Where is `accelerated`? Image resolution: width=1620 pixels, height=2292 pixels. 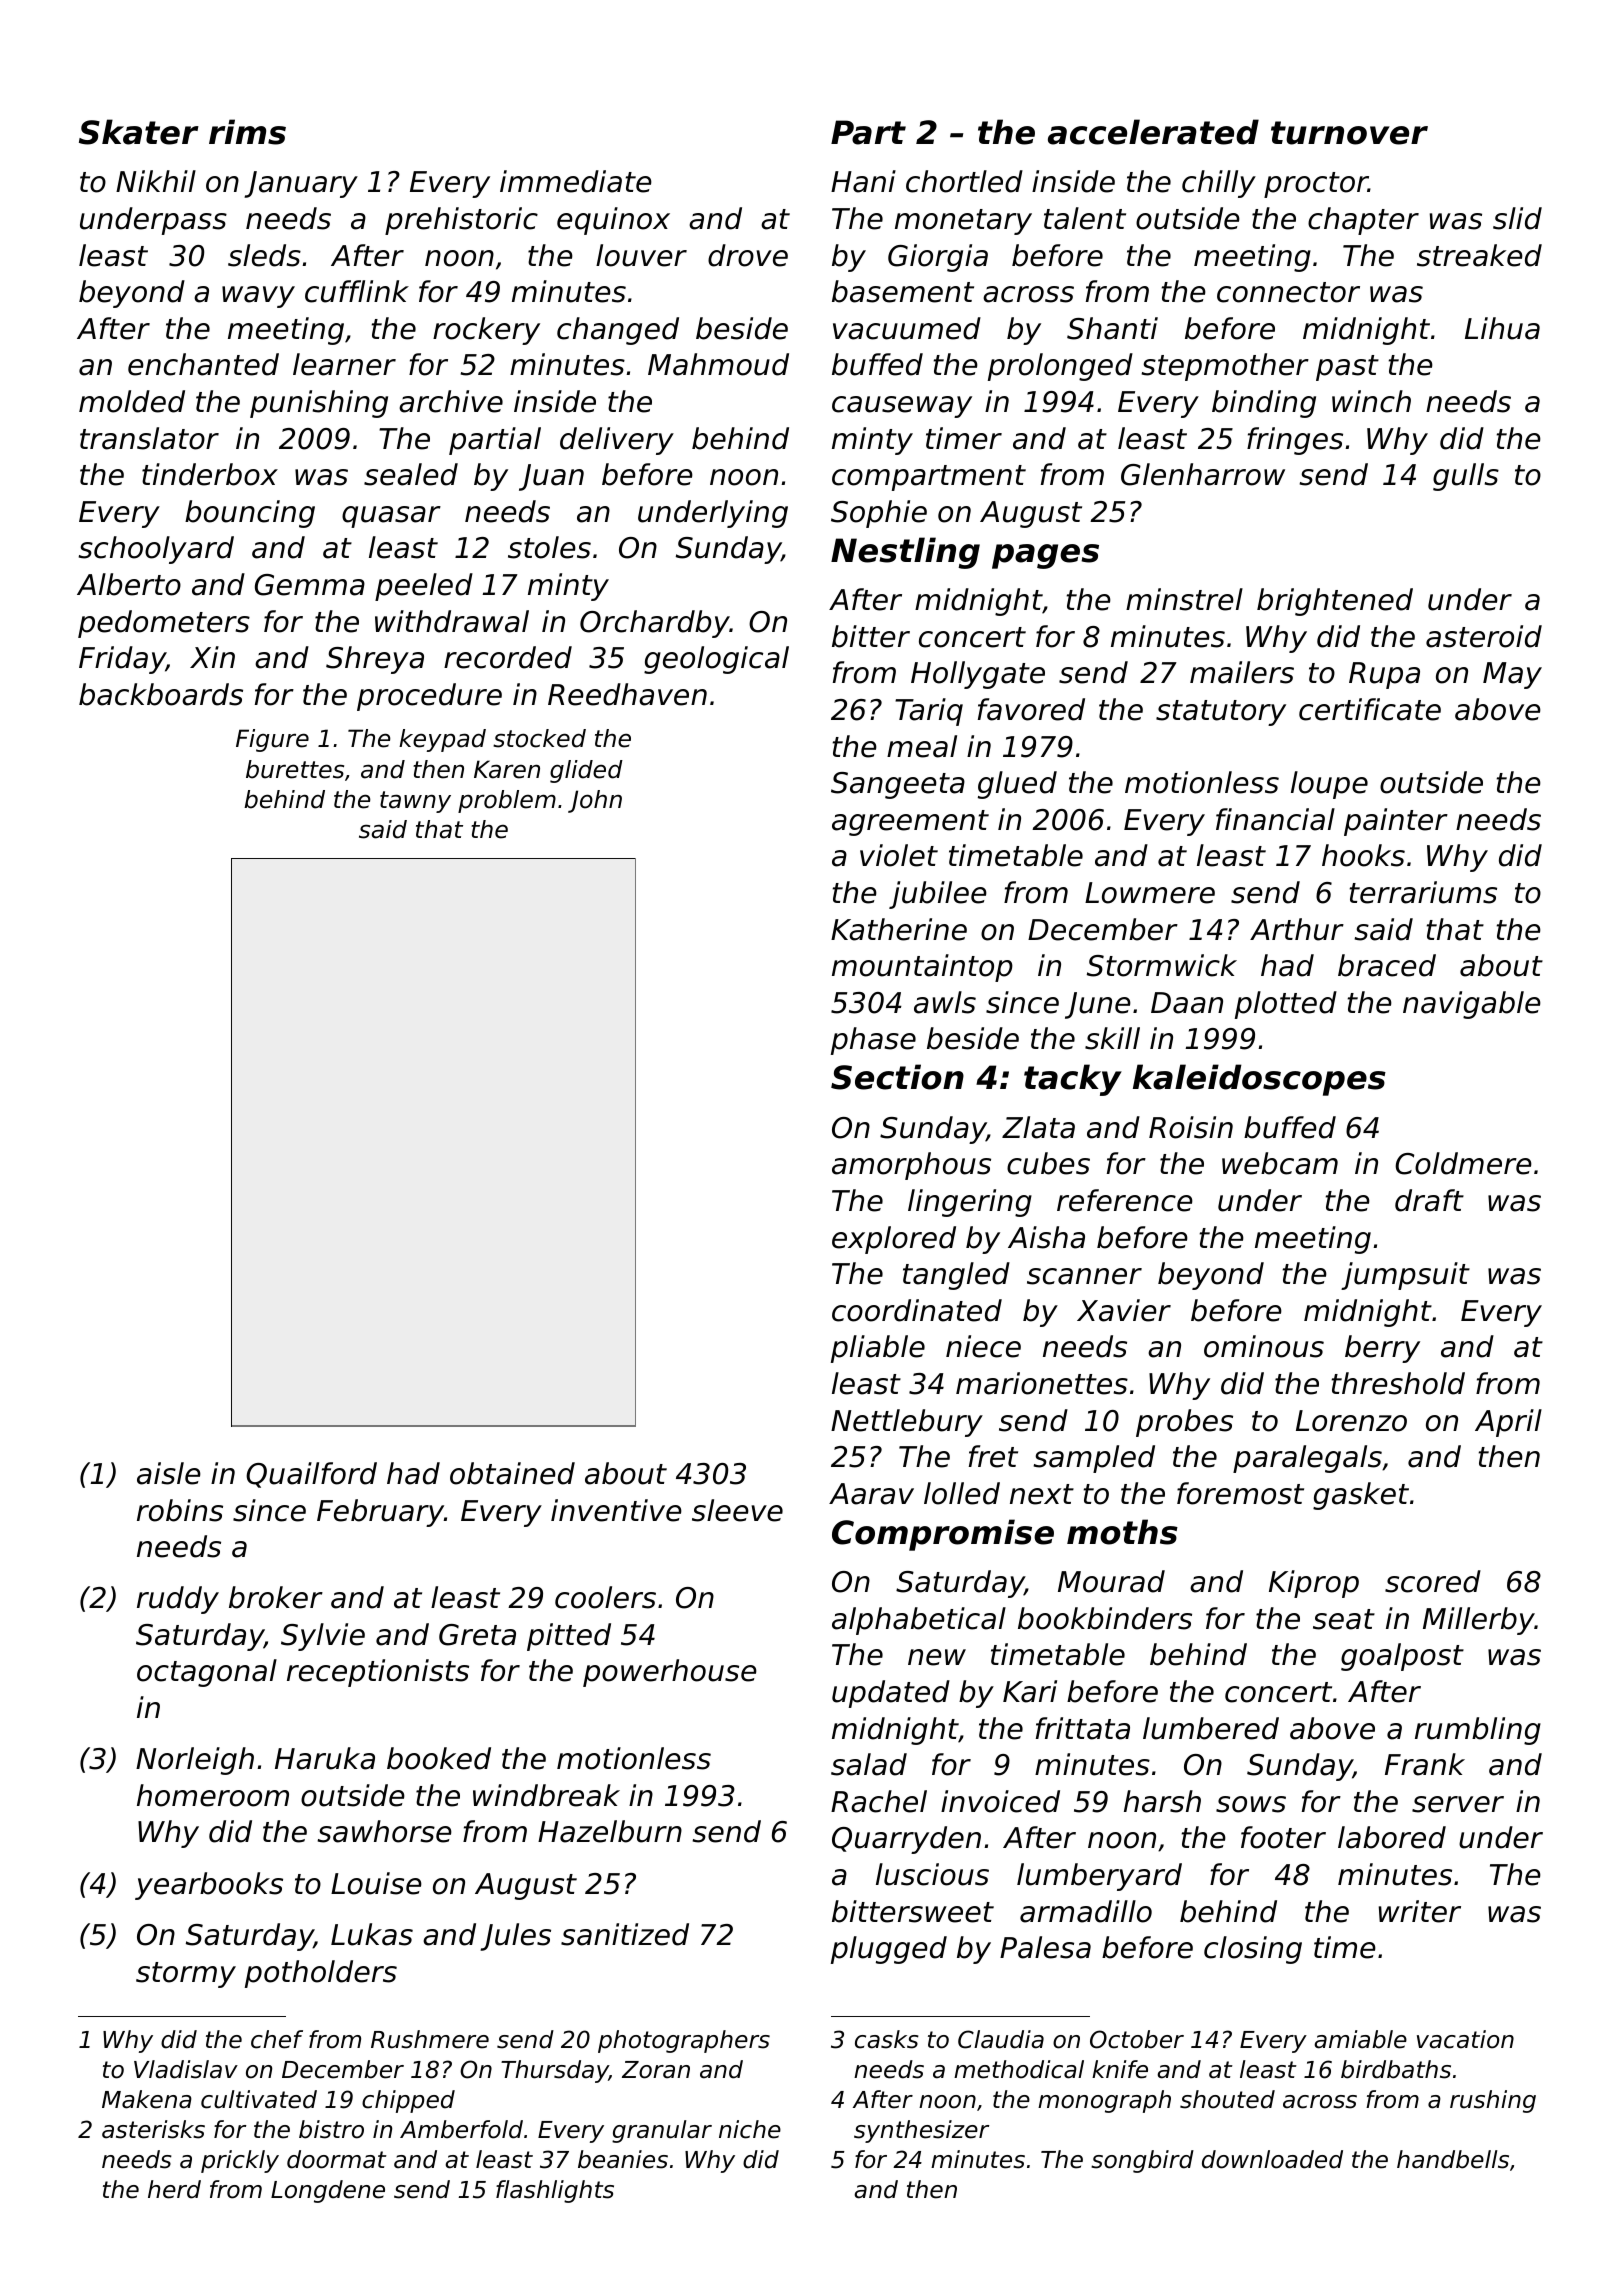
accelerated is located at coordinates (1153, 132).
